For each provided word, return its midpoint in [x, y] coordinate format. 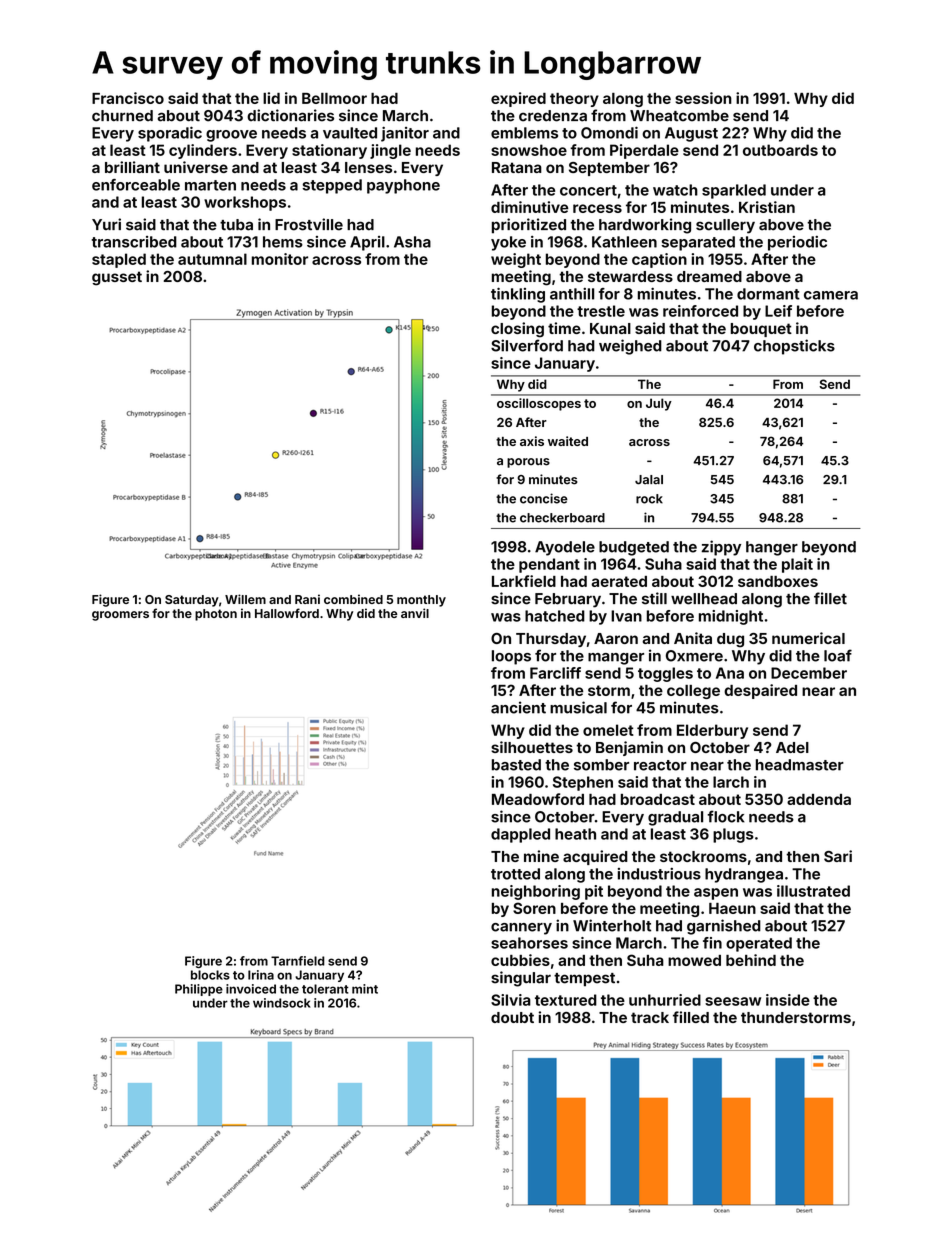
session [703, 98]
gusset [117, 278]
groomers [120, 616]
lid [271, 98]
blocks [210, 975]
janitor [405, 134]
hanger [772, 548]
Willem [245, 599]
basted [516, 765]
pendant [549, 565]
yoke [508, 243]
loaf [838, 655]
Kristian [767, 207]
